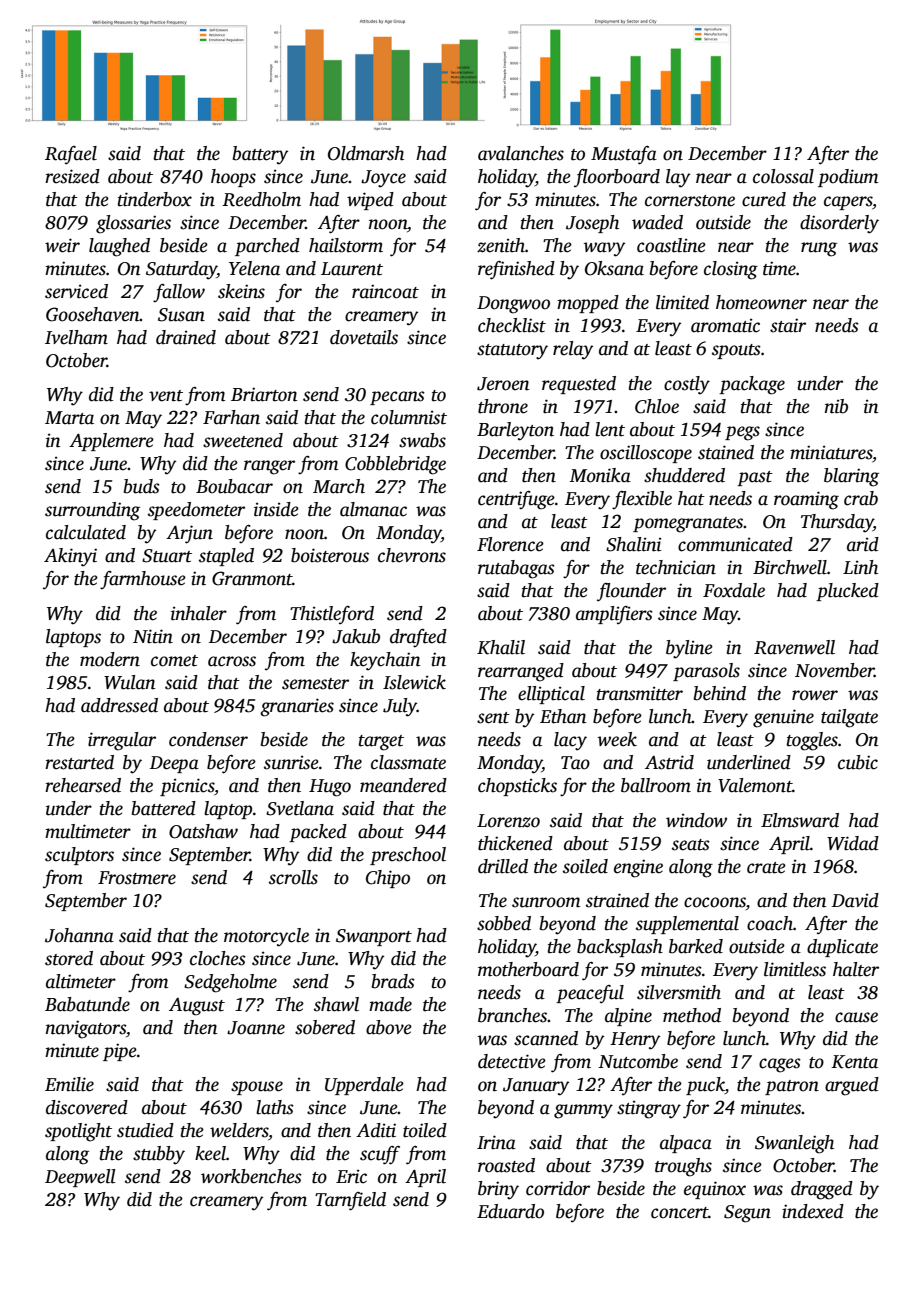  Describe the element at coordinates (122, 741) in the screenshot. I see `irregular` at that location.
